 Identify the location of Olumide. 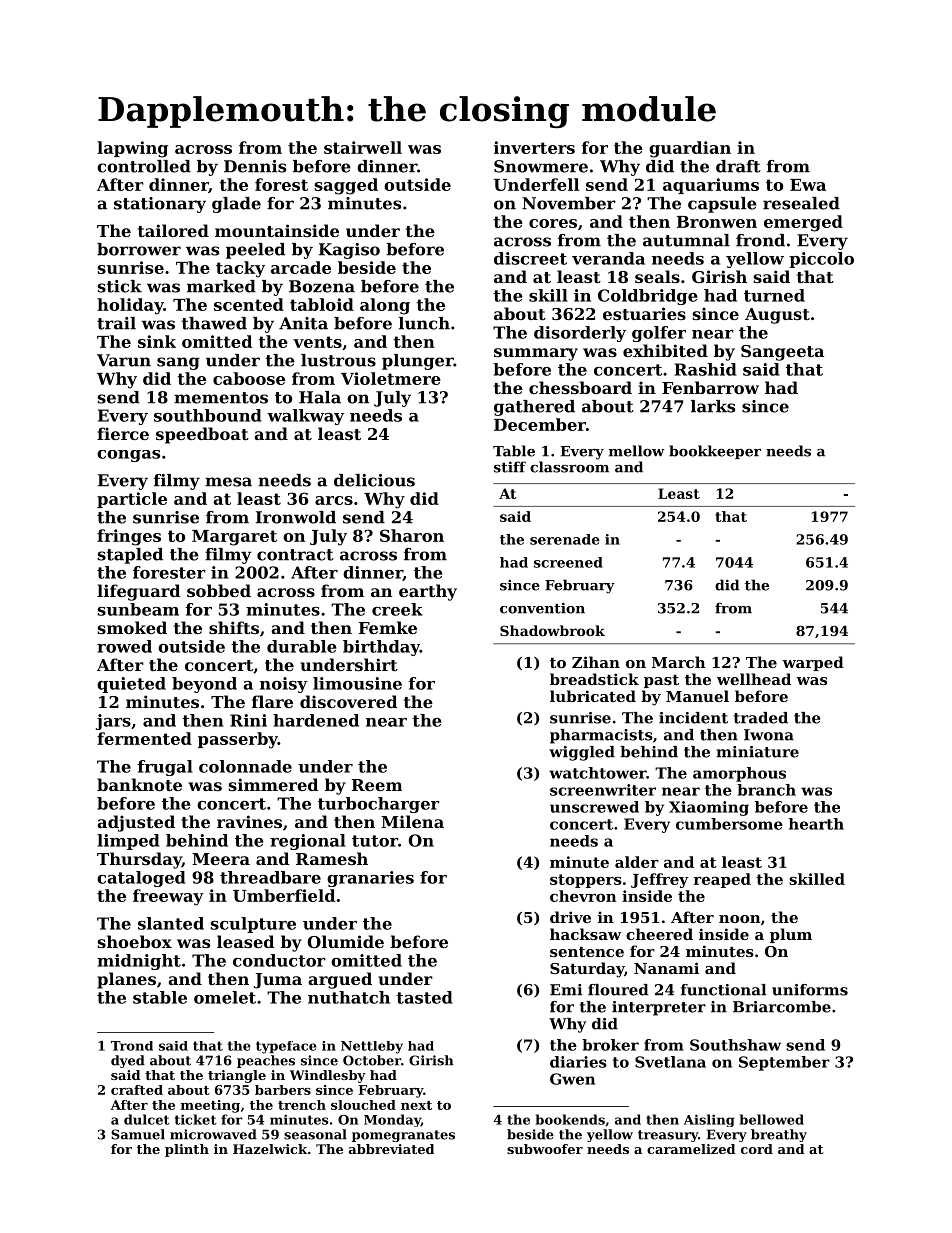
(345, 941).
